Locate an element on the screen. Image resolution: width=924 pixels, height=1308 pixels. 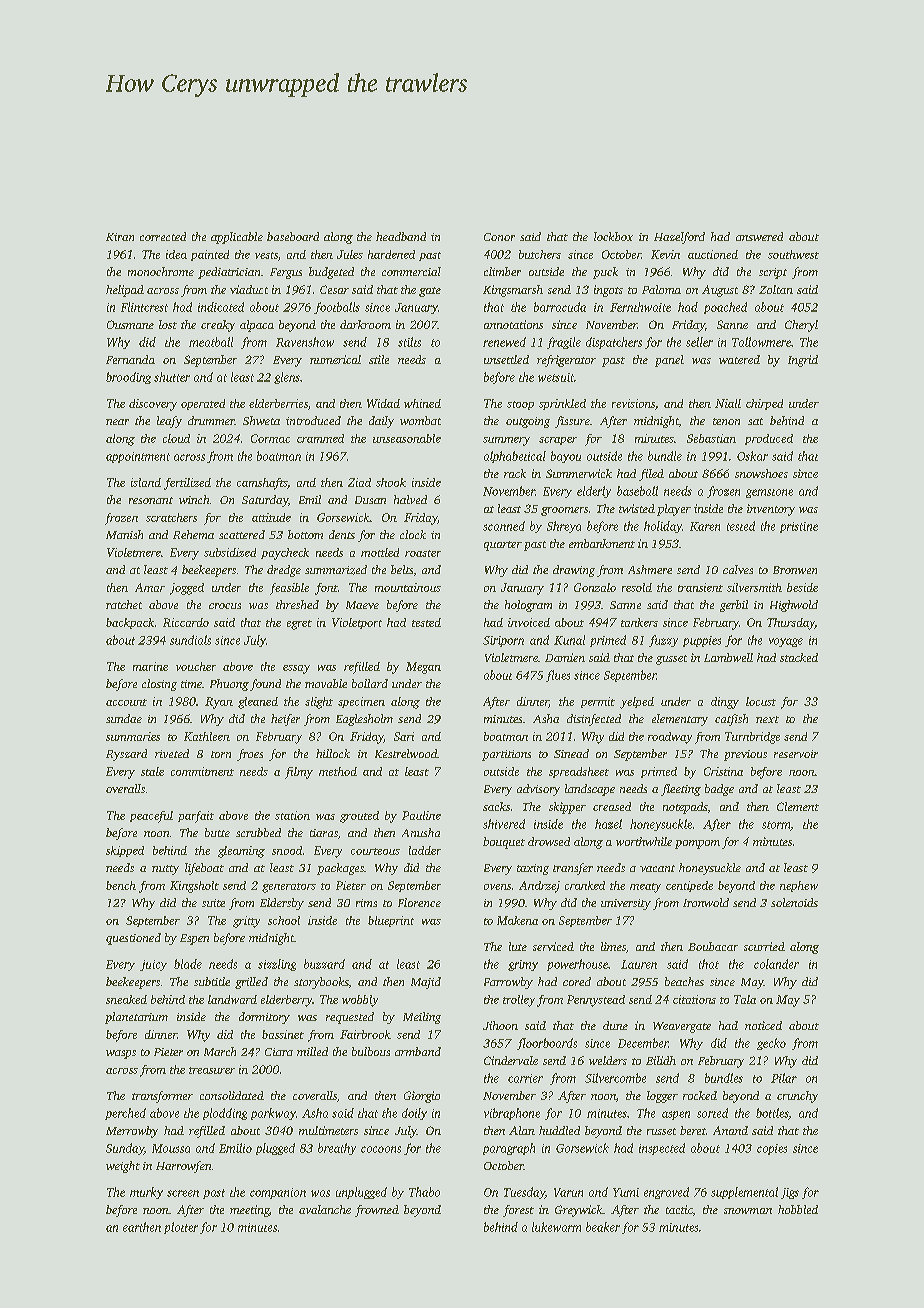
Megan is located at coordinates (423, 668).
